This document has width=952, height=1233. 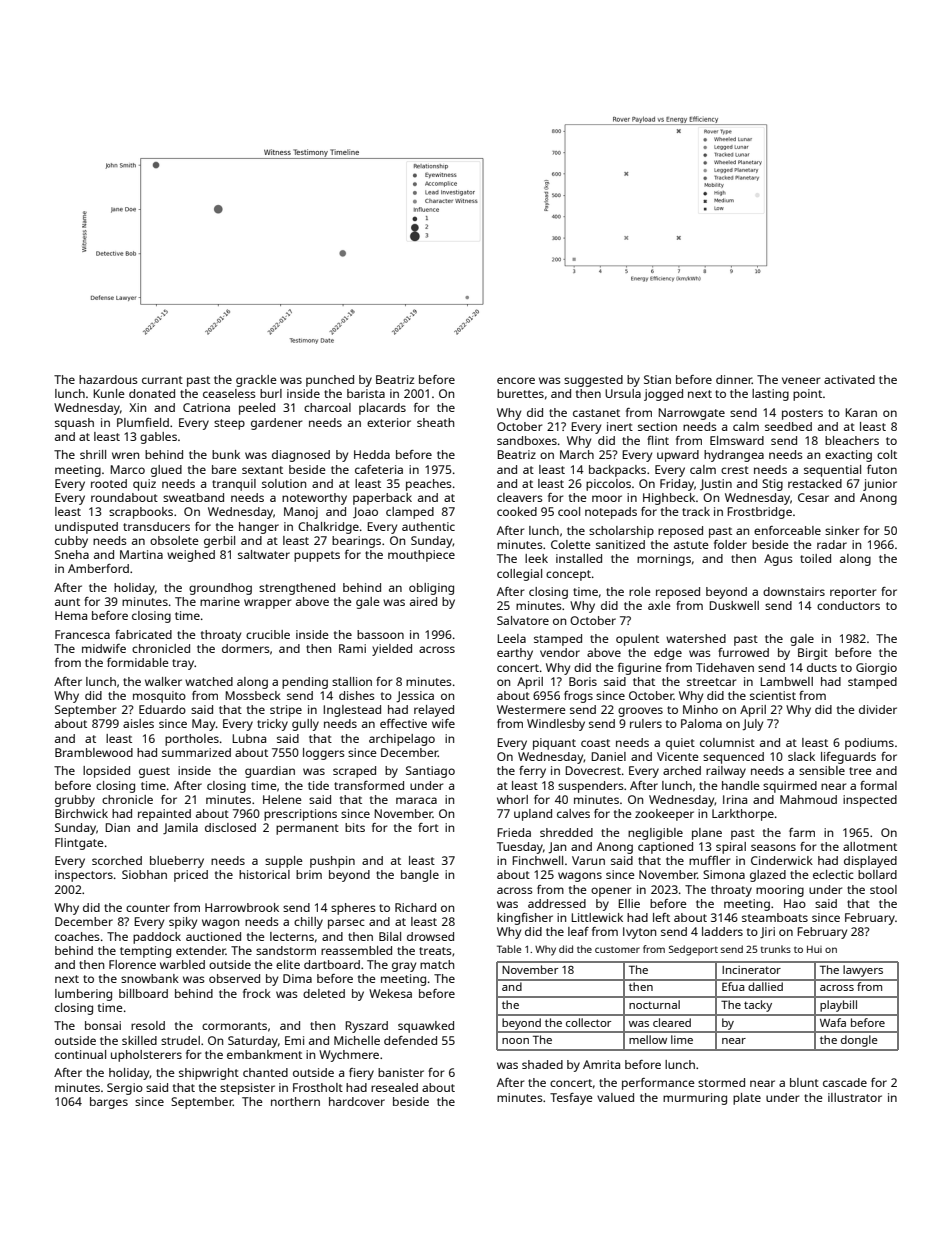 I want to click on veneer, so click(x=801, y=380).
